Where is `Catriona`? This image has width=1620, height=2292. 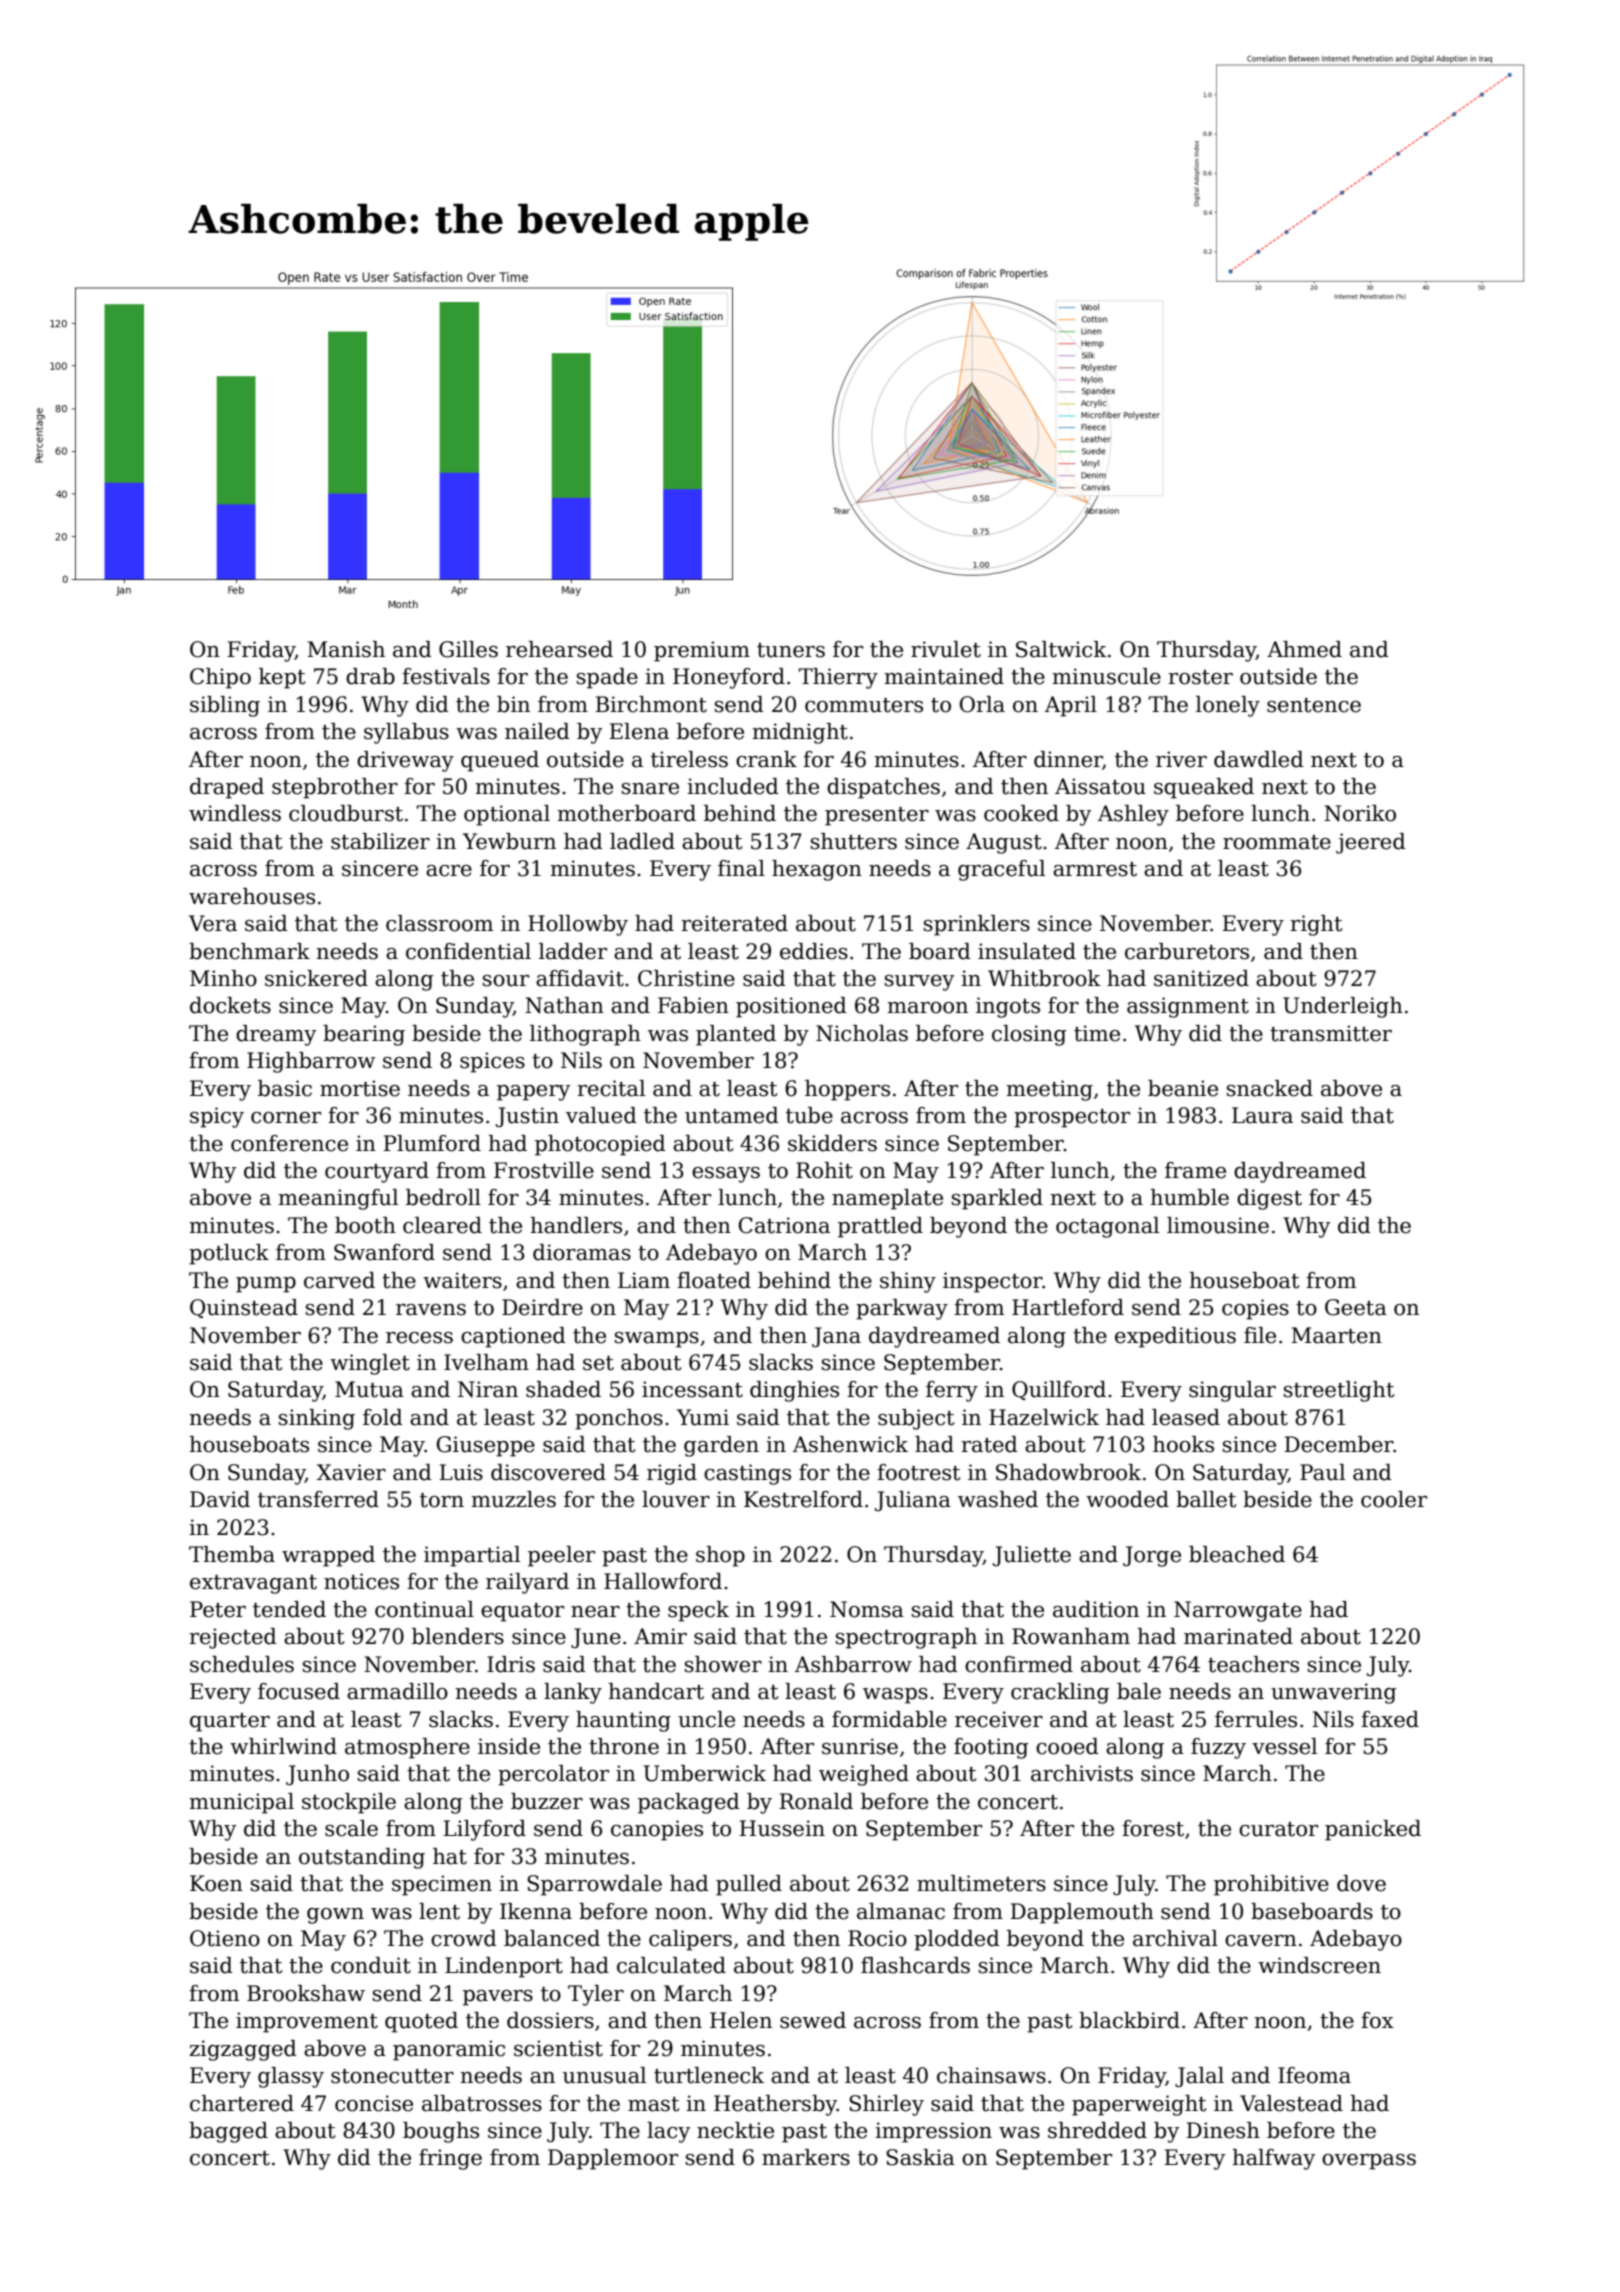
Catriona is located at coordinates (784, 1225).
